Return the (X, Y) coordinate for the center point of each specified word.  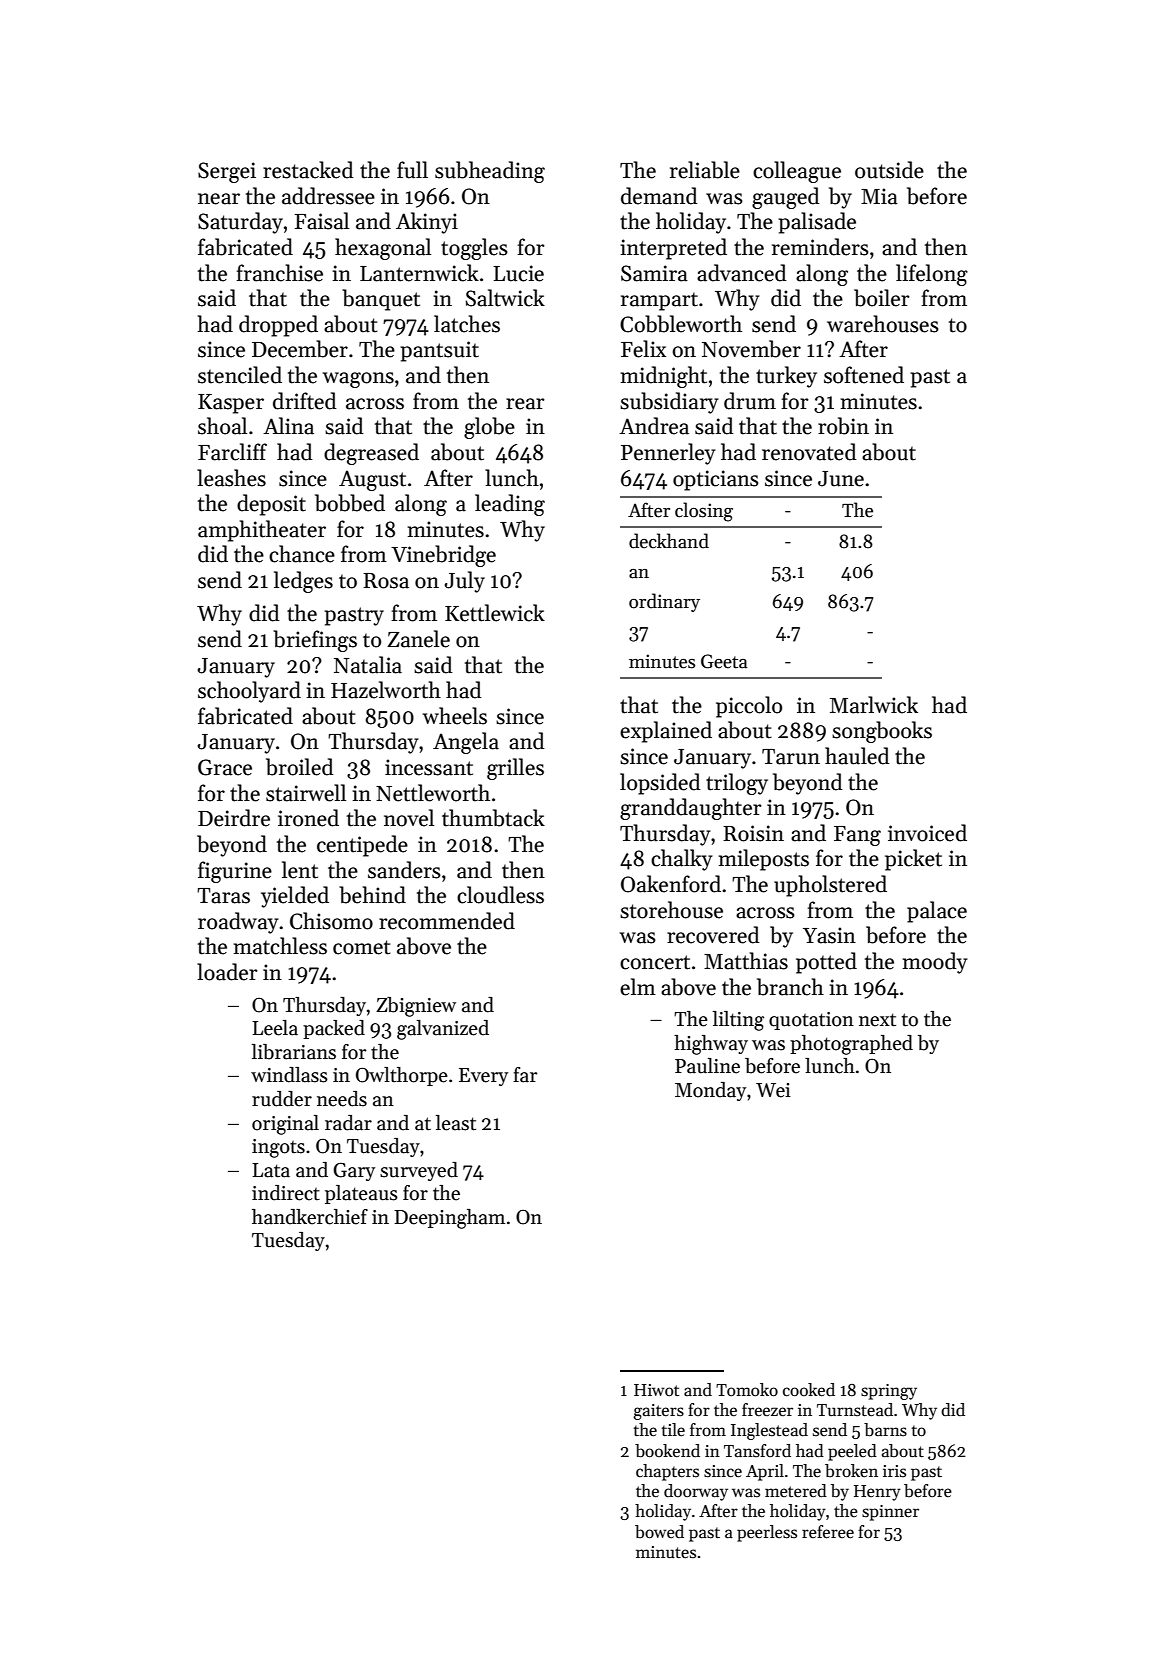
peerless (767, 1533)
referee (828, 1532)
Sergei (227, 172)
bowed (659, 1532)
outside (889, 170)
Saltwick (505, 298)
